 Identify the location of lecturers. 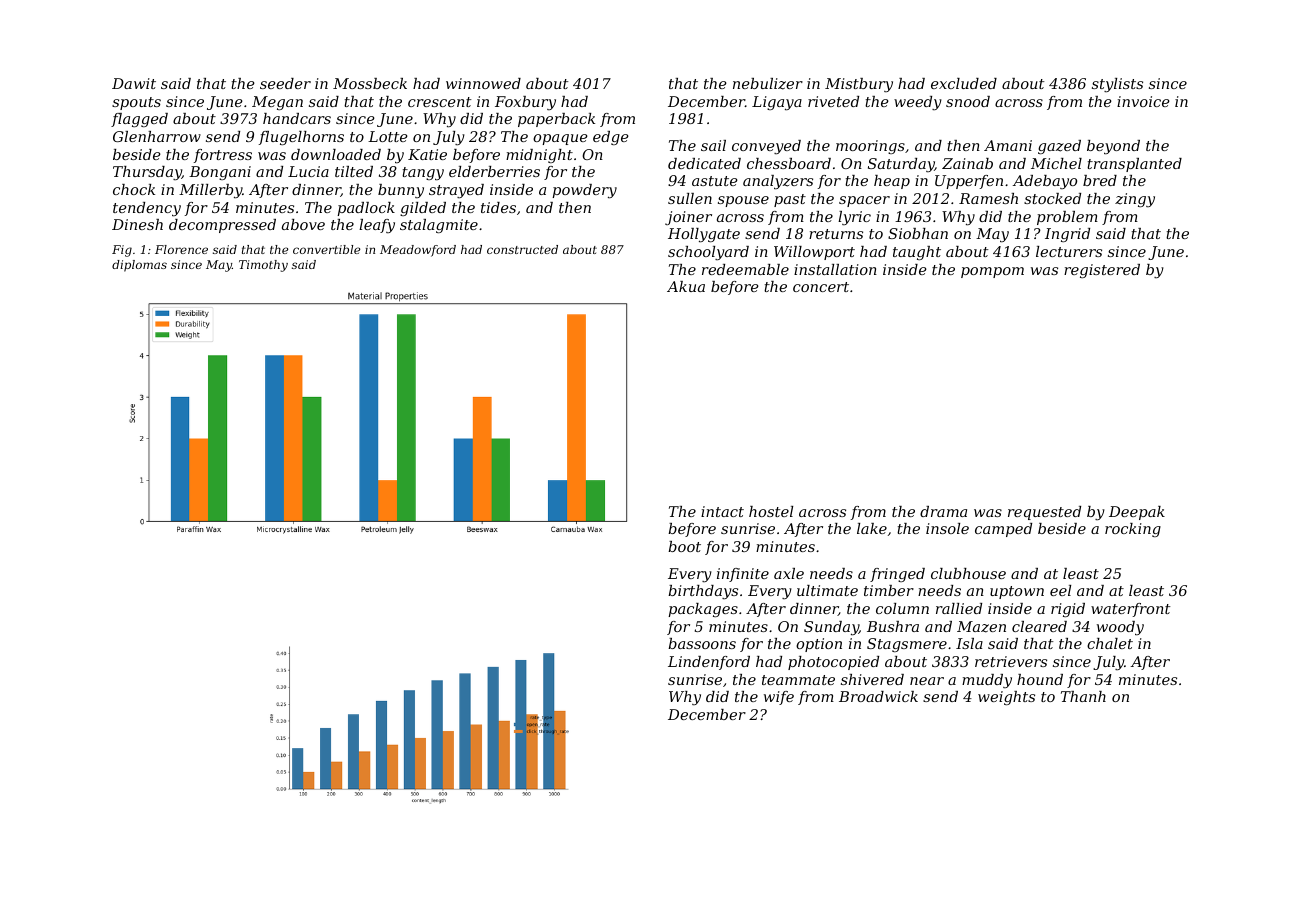
(1069, 251).
